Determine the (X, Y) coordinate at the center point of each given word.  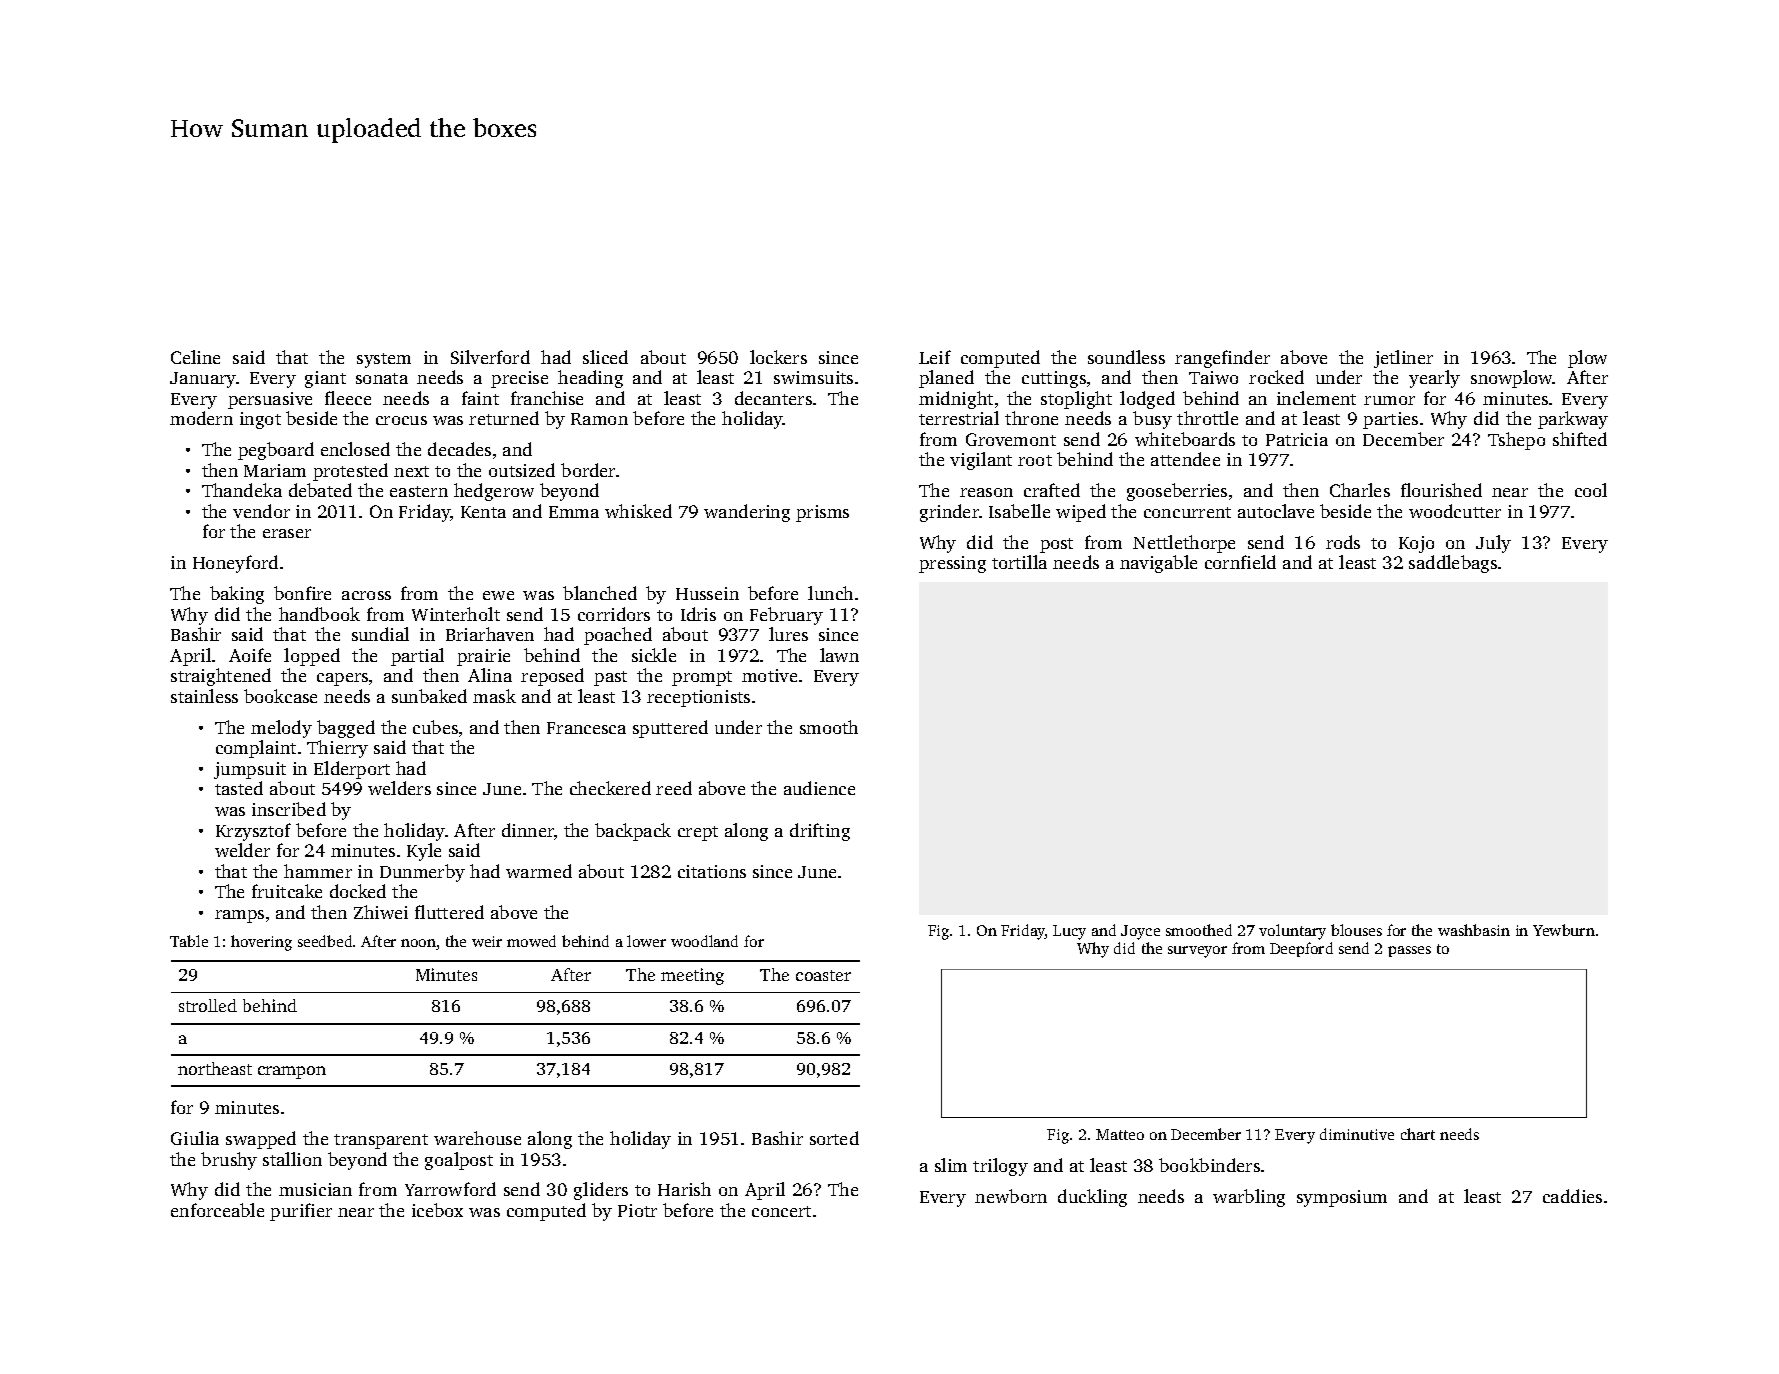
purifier (301, 1212)
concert (781, 1211)
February (786, 616)
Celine (195, 357)
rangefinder (1222, 359)
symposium (1342, 1198)
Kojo (1416, 544)
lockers (778, 357)
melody (281, 729)
